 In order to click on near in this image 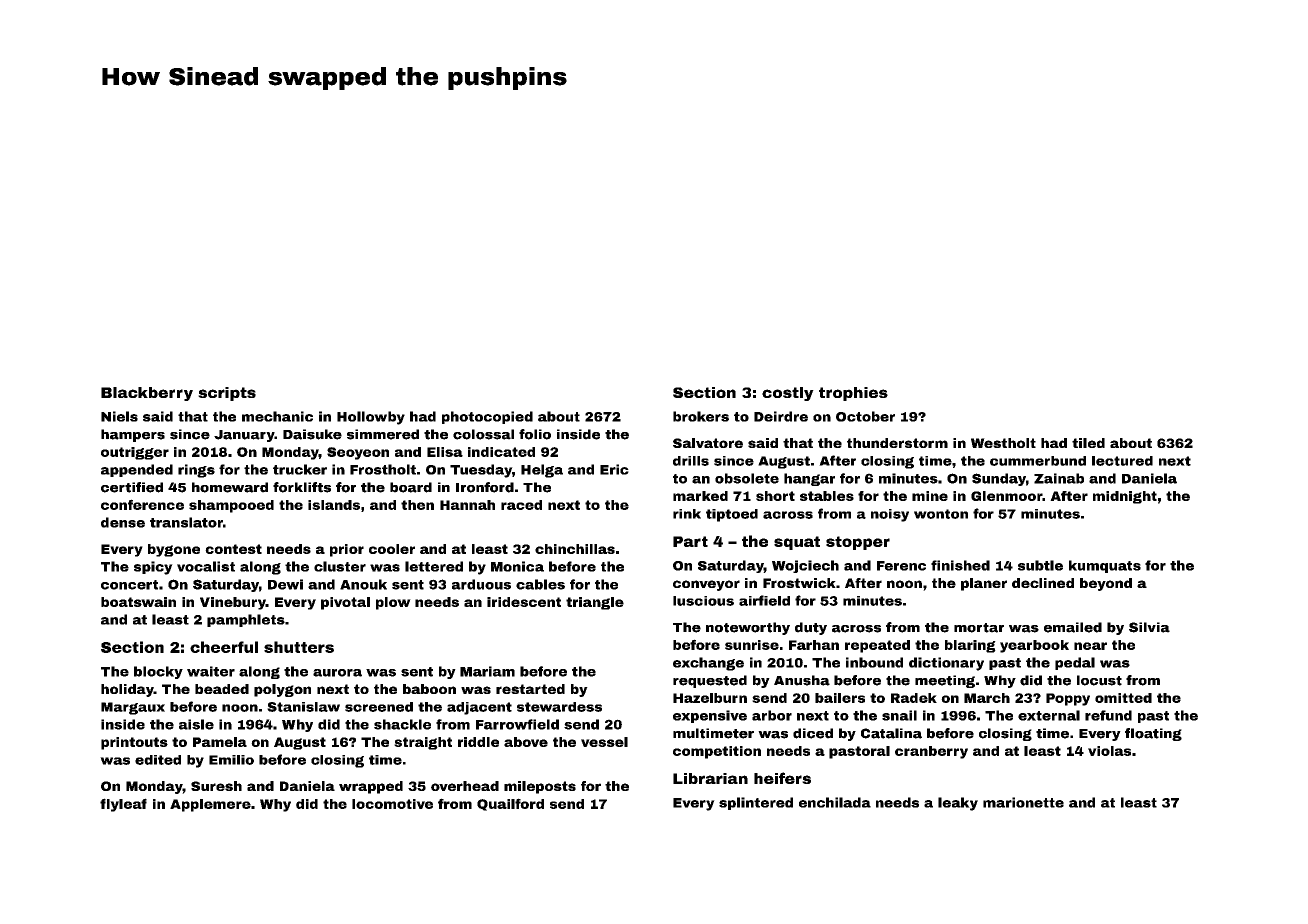, I will do `click(1090, 646)`.
